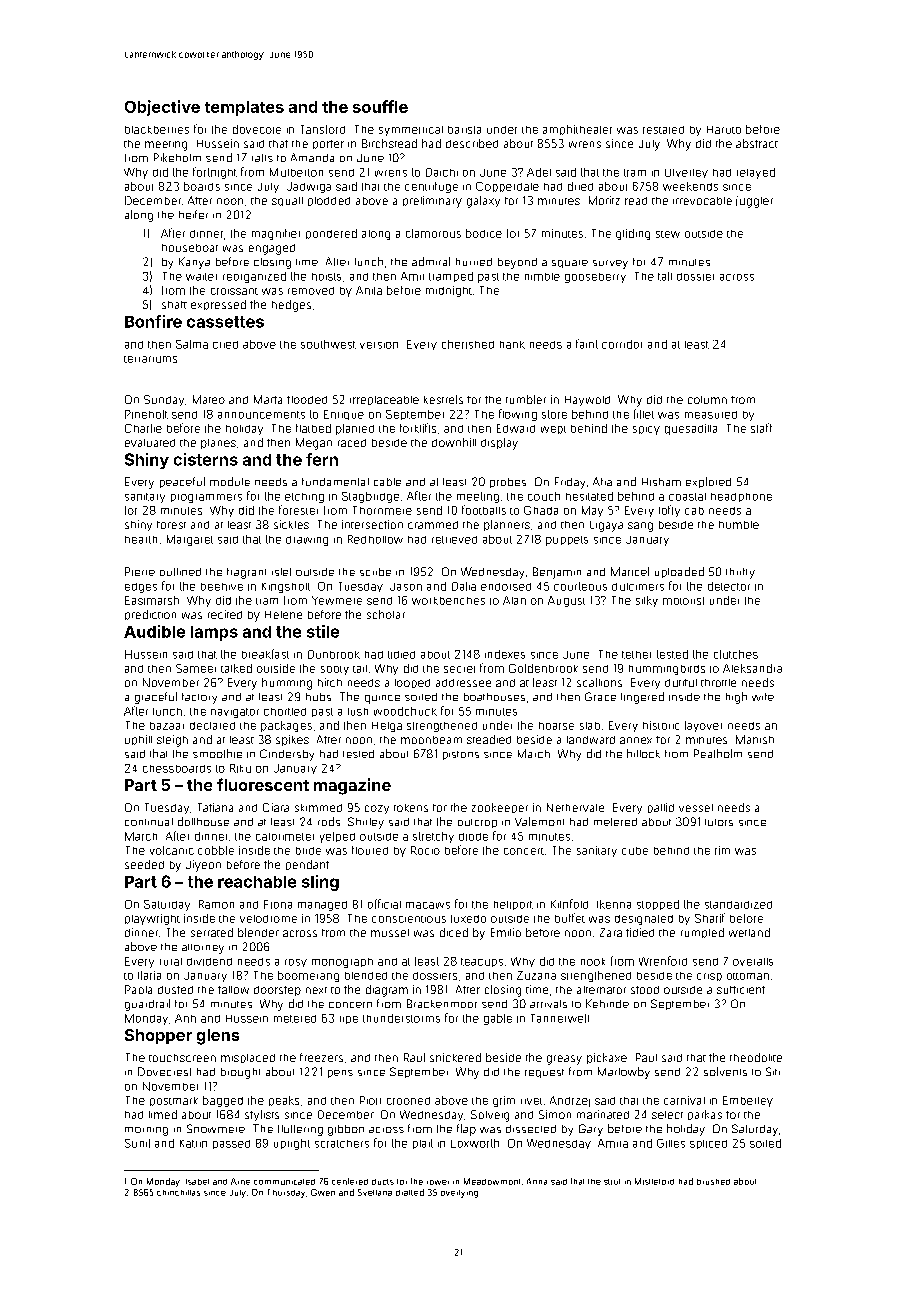  What do you see at coordinates (663, 130) in the image?
I see `restated` at bounding box center [663, 130].
